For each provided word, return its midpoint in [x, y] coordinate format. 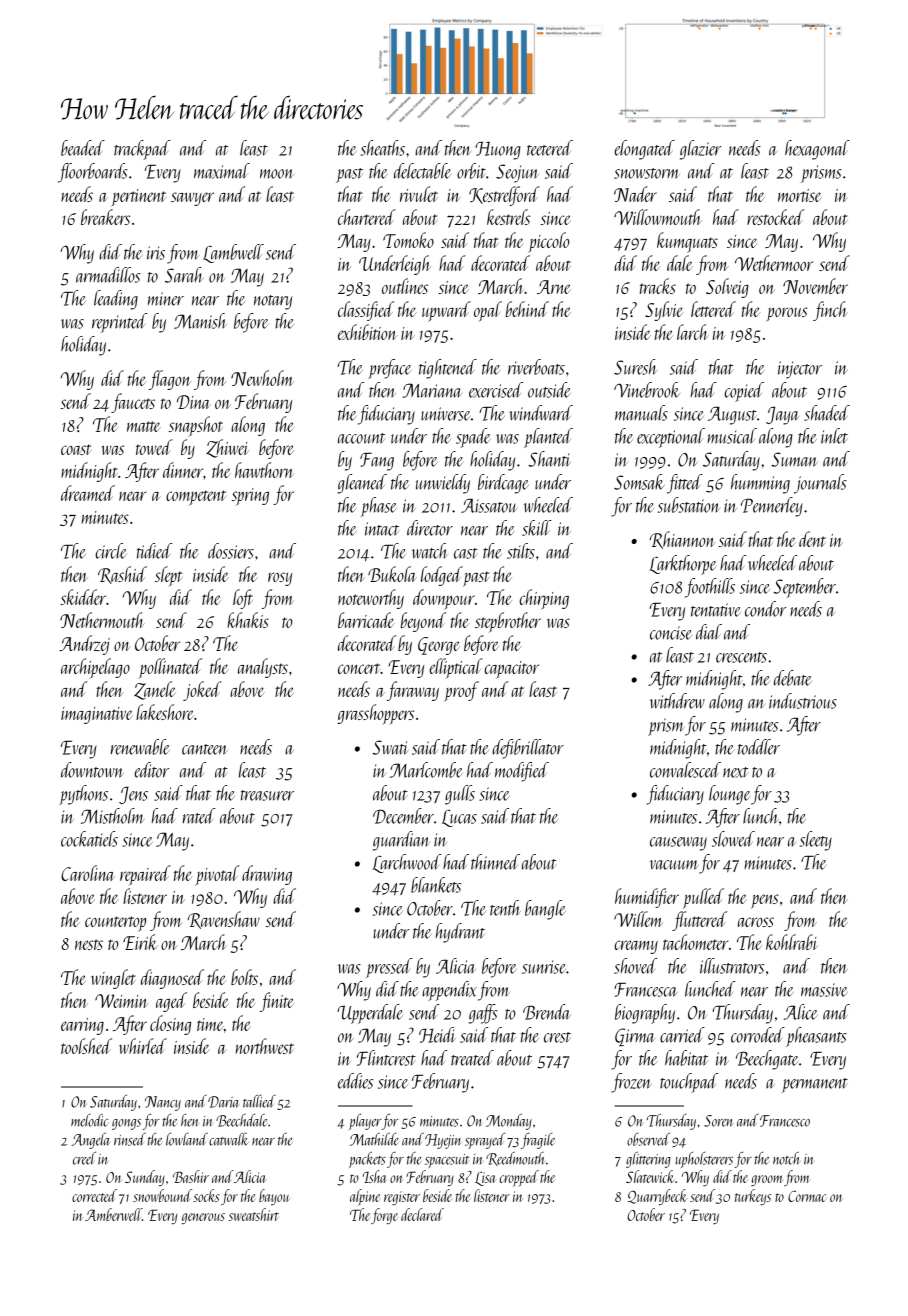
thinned [495, 862]
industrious [803, 701]
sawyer [192, 199]
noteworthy [371, 599]
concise [671, 633]
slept [168, 576]
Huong [498, 151]
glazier [700, 150]
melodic [89, 1120]
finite [276, 1002]
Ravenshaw [224, 920]
